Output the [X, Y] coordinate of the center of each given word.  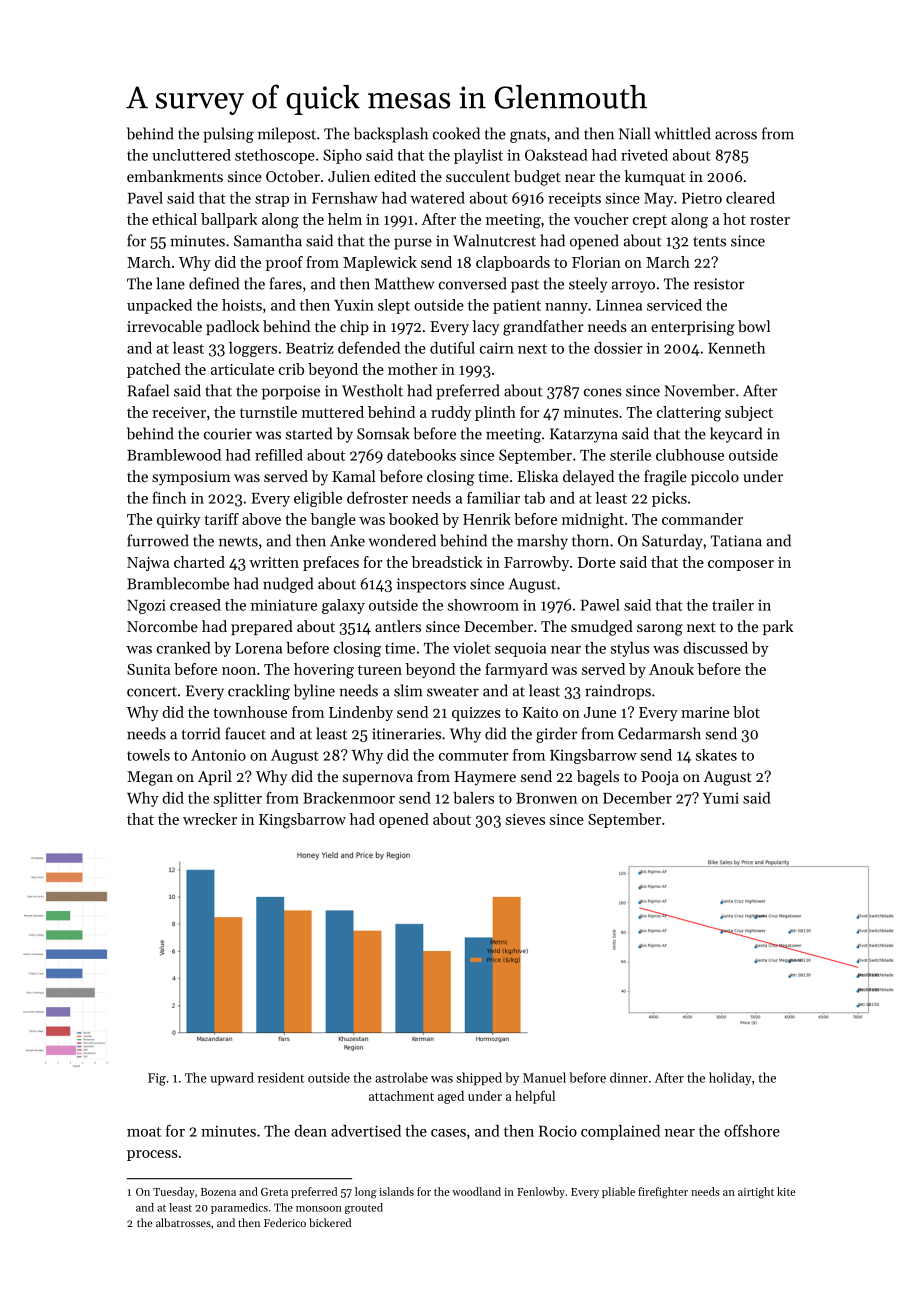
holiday [730, 1079]
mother [412, 369]
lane [170, 283]
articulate [242, 369]
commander [702, 519]
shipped [479, 1078]
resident [281, 1077]
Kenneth [736, 348]
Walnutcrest [494, 240]
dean [310, 1131]
